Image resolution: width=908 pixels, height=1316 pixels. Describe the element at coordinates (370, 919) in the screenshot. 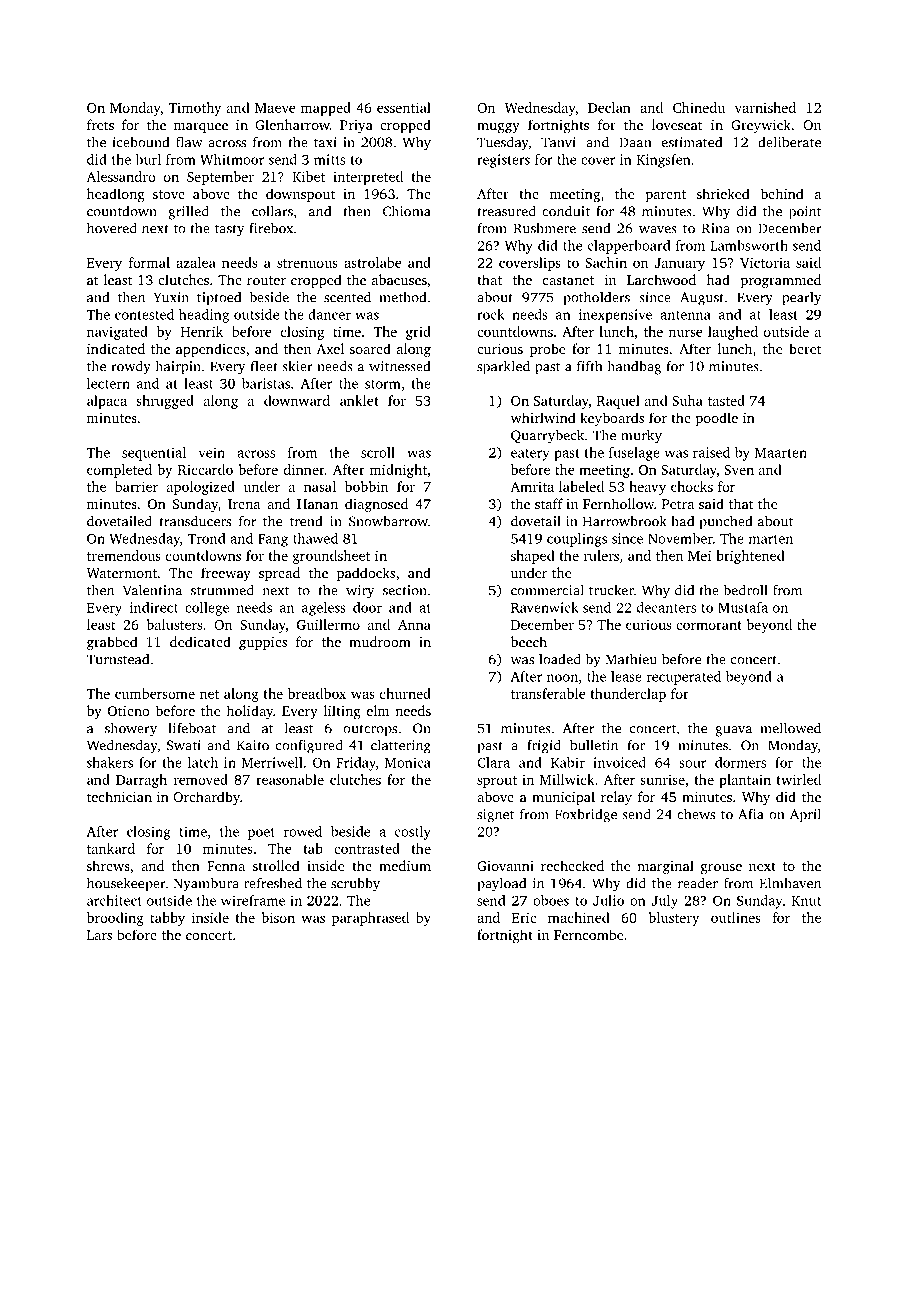

I see `paraphrased` at that location.
